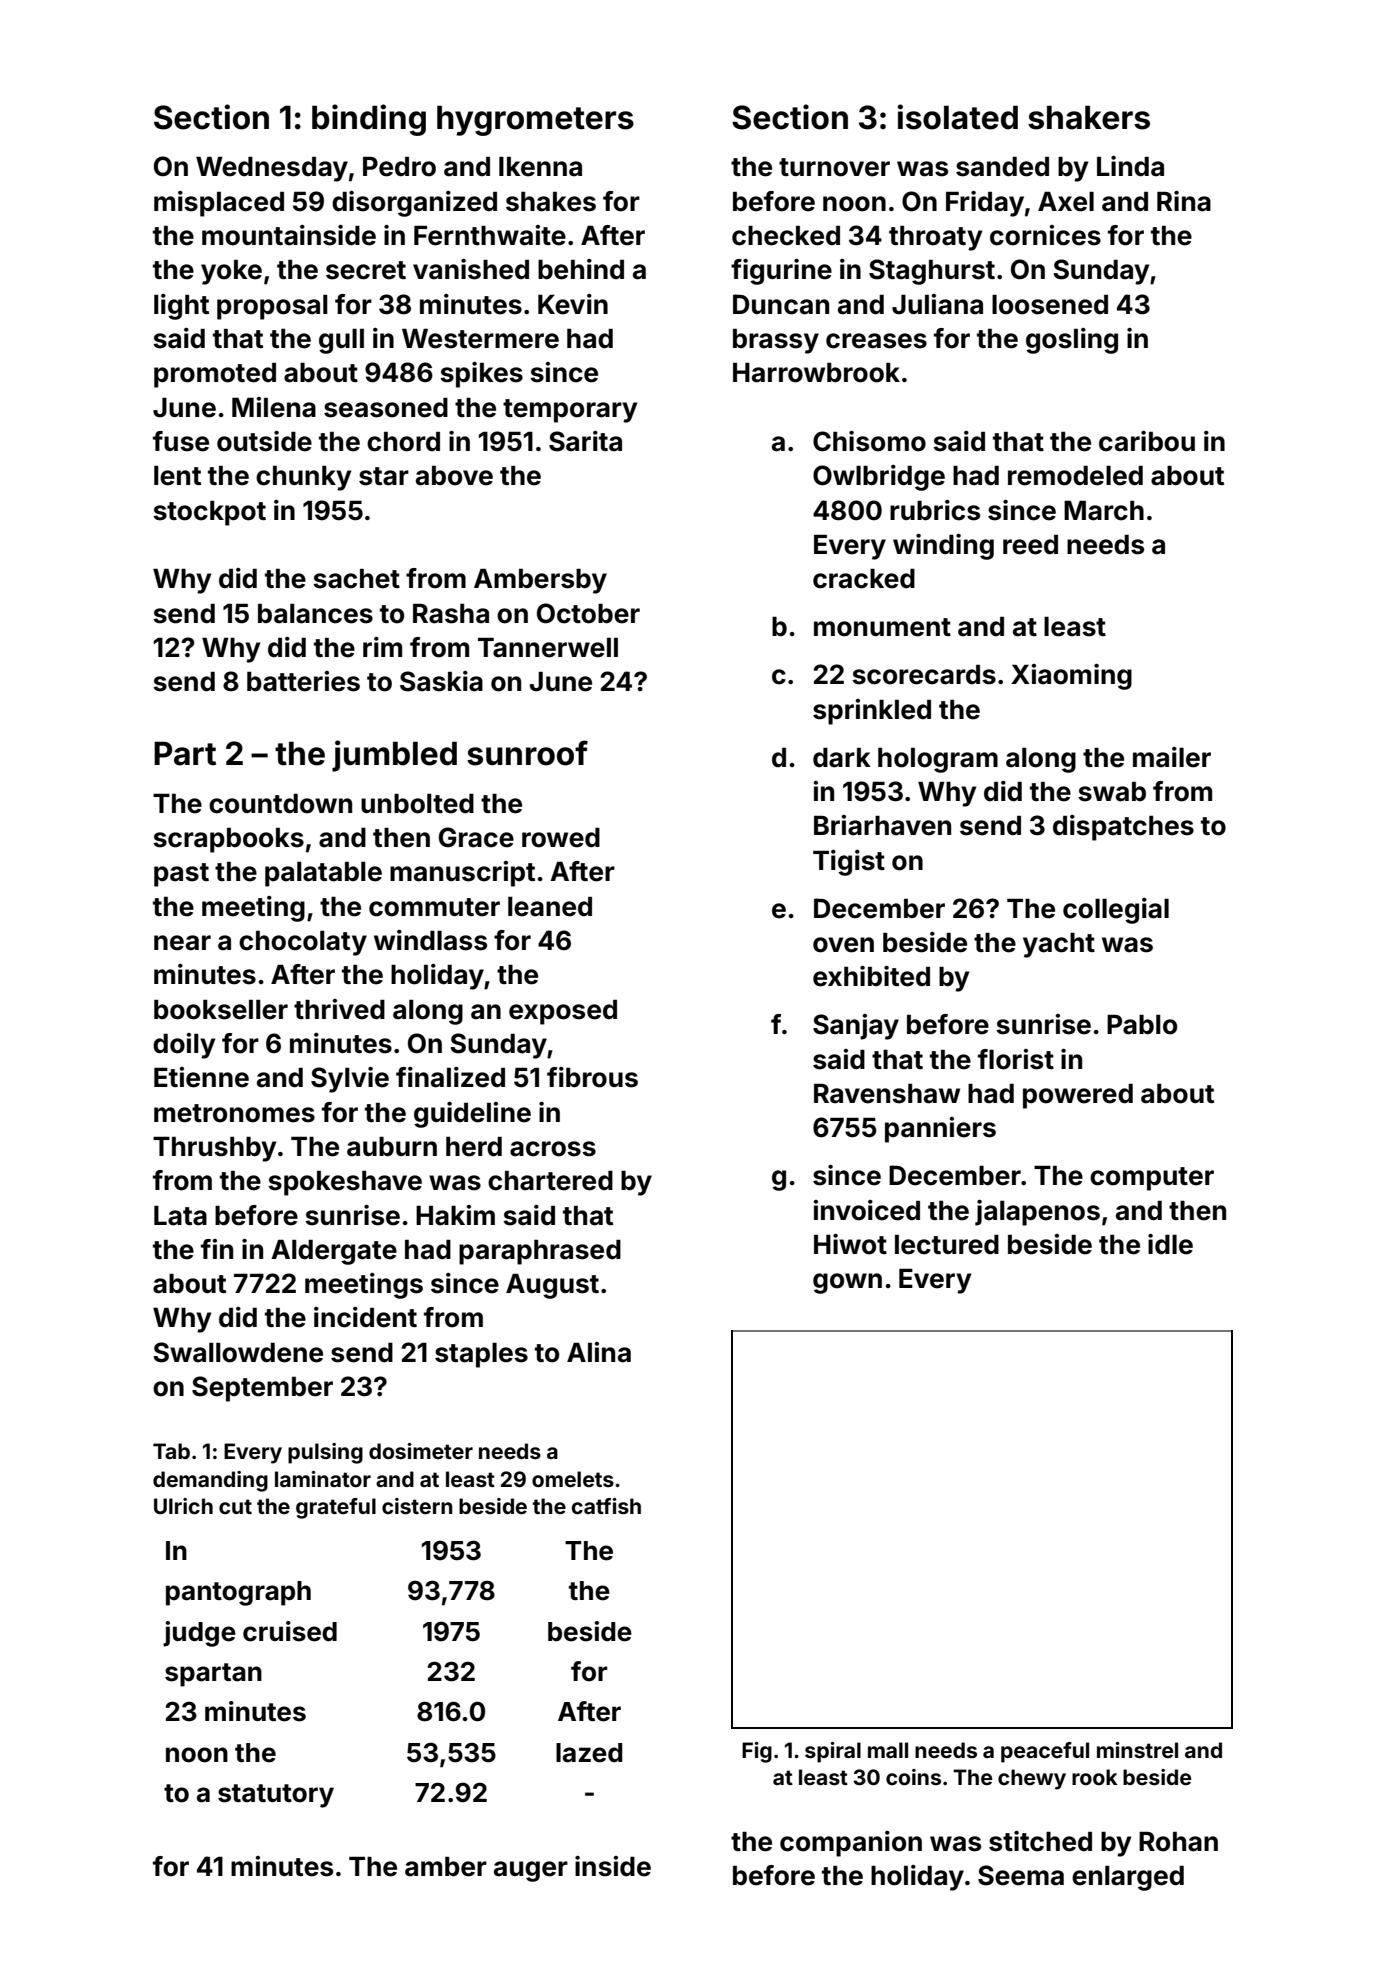 The width and height of the image is (1386, 1969). Describe the element at coordinates (1116, 911) in the image. I see `collegial` at that location.
